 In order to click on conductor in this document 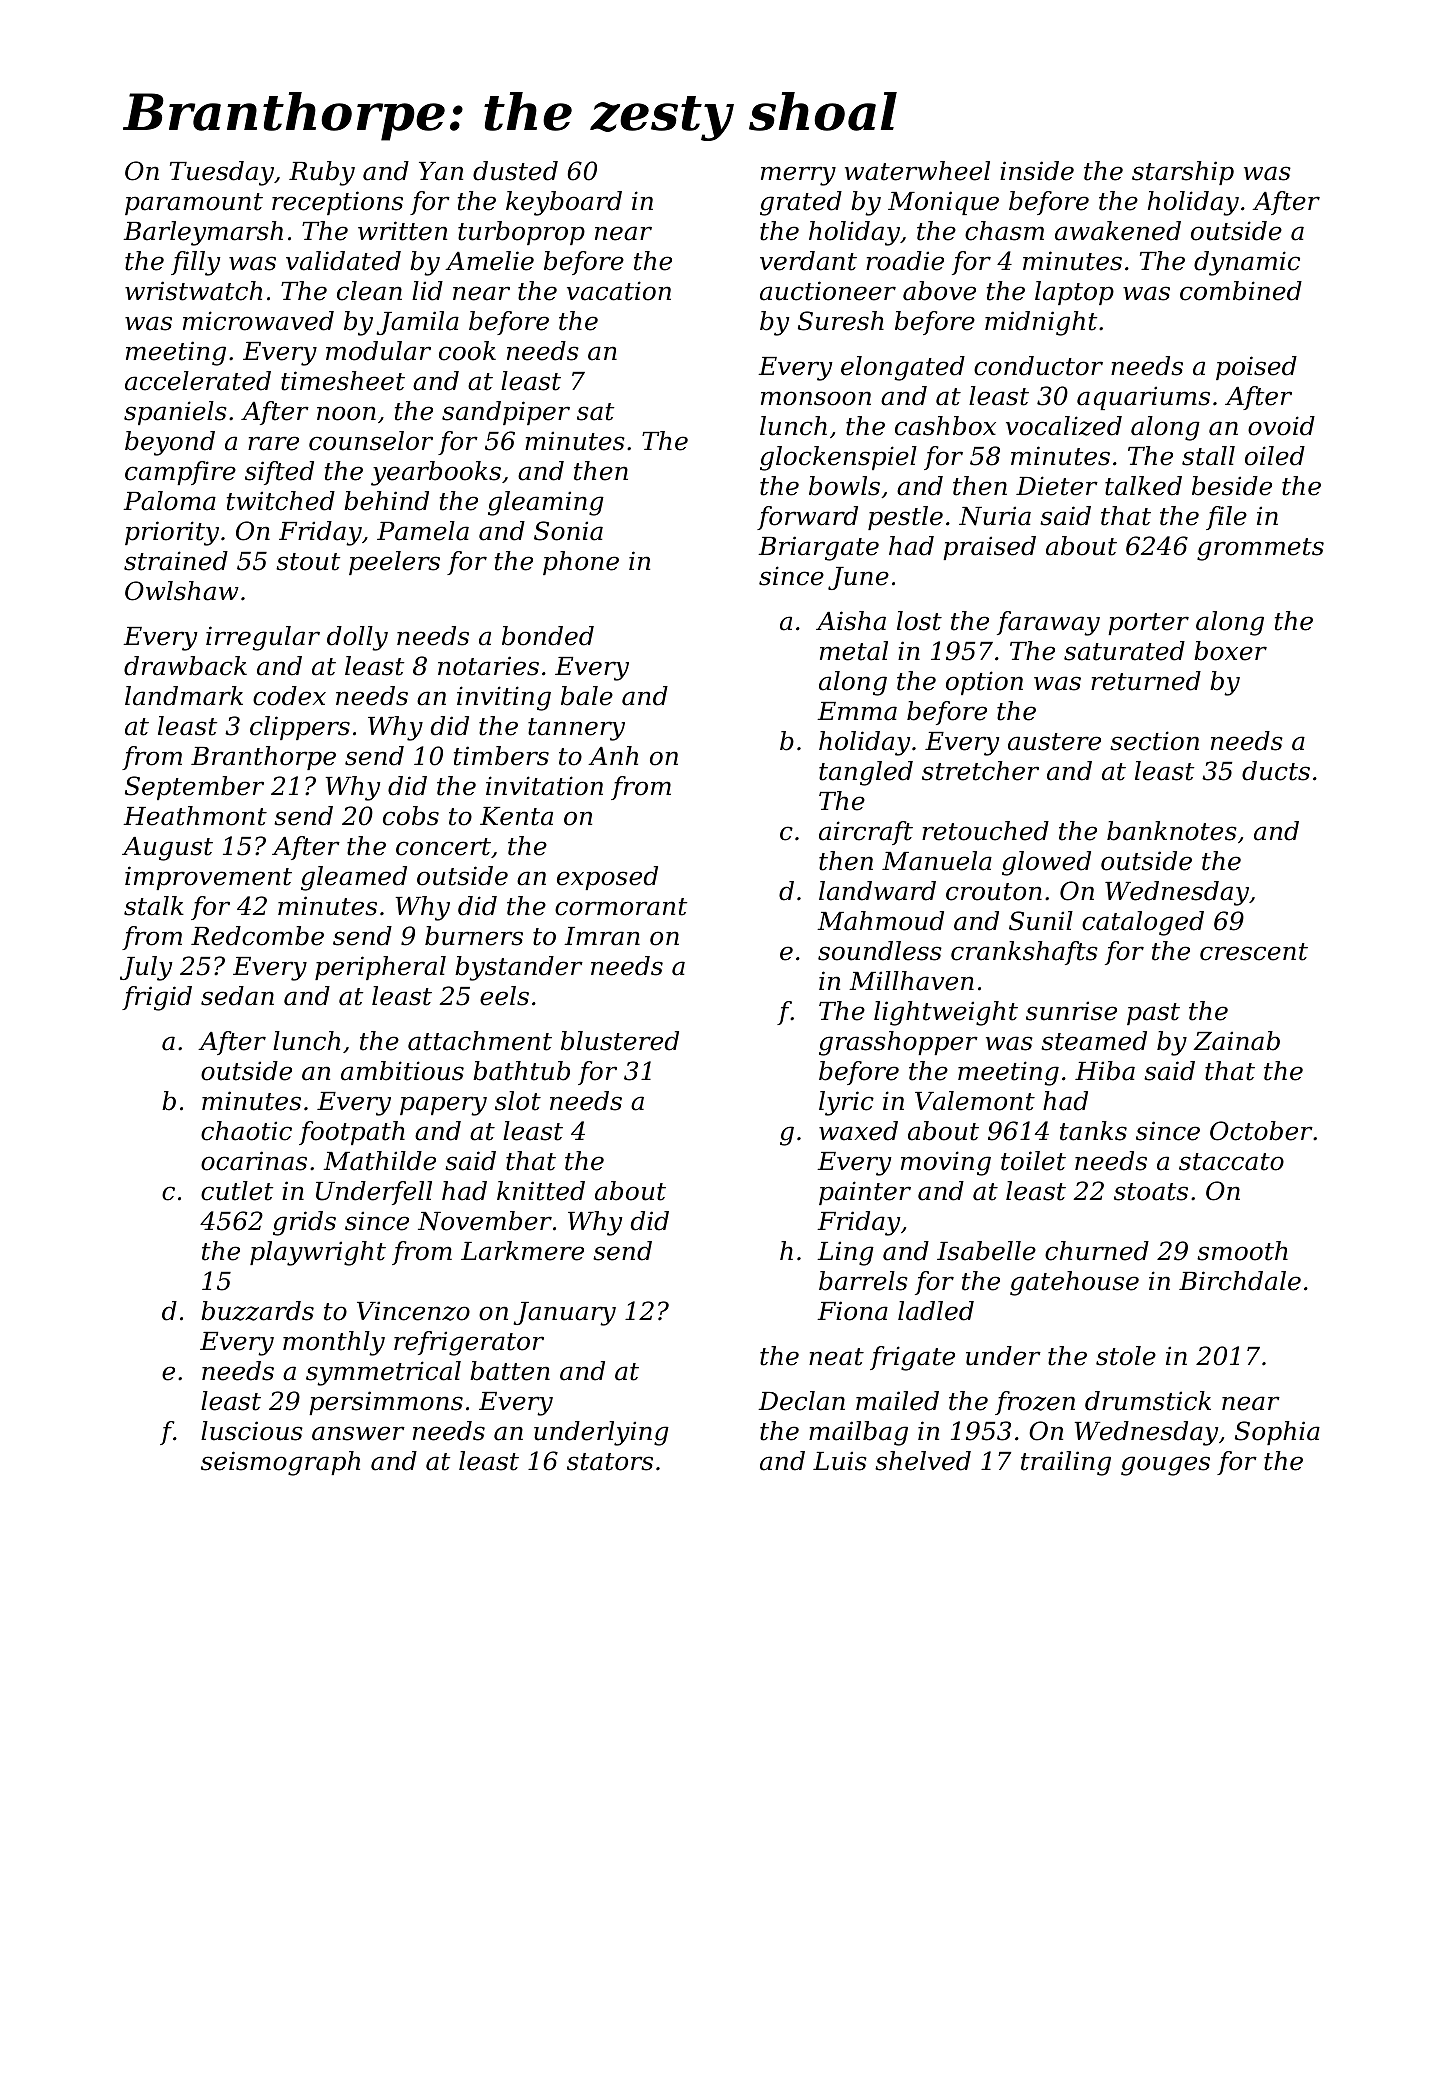, I will do `click(1038, 366)`.
